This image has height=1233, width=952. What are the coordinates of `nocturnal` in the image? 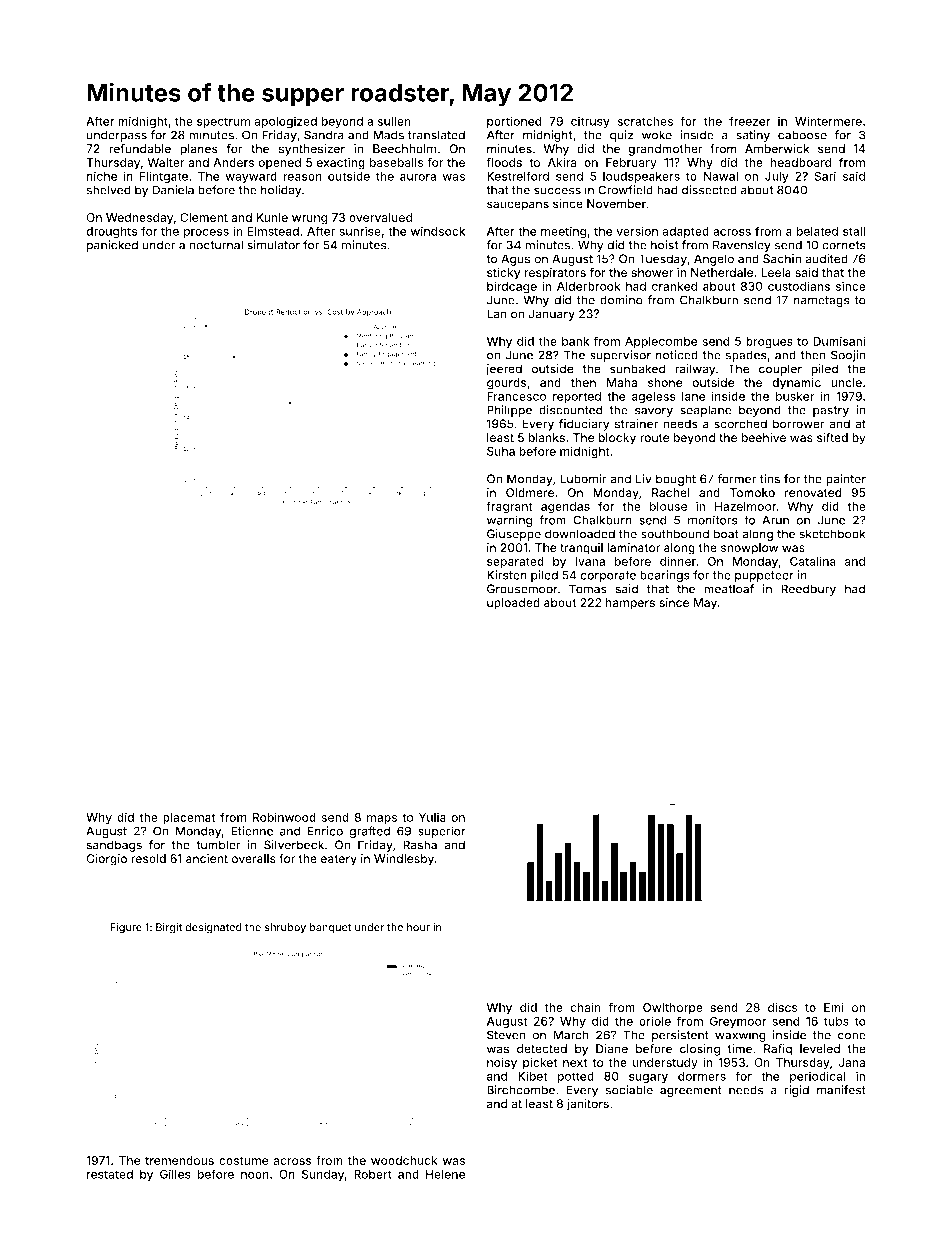 It's located at (216, 245).
